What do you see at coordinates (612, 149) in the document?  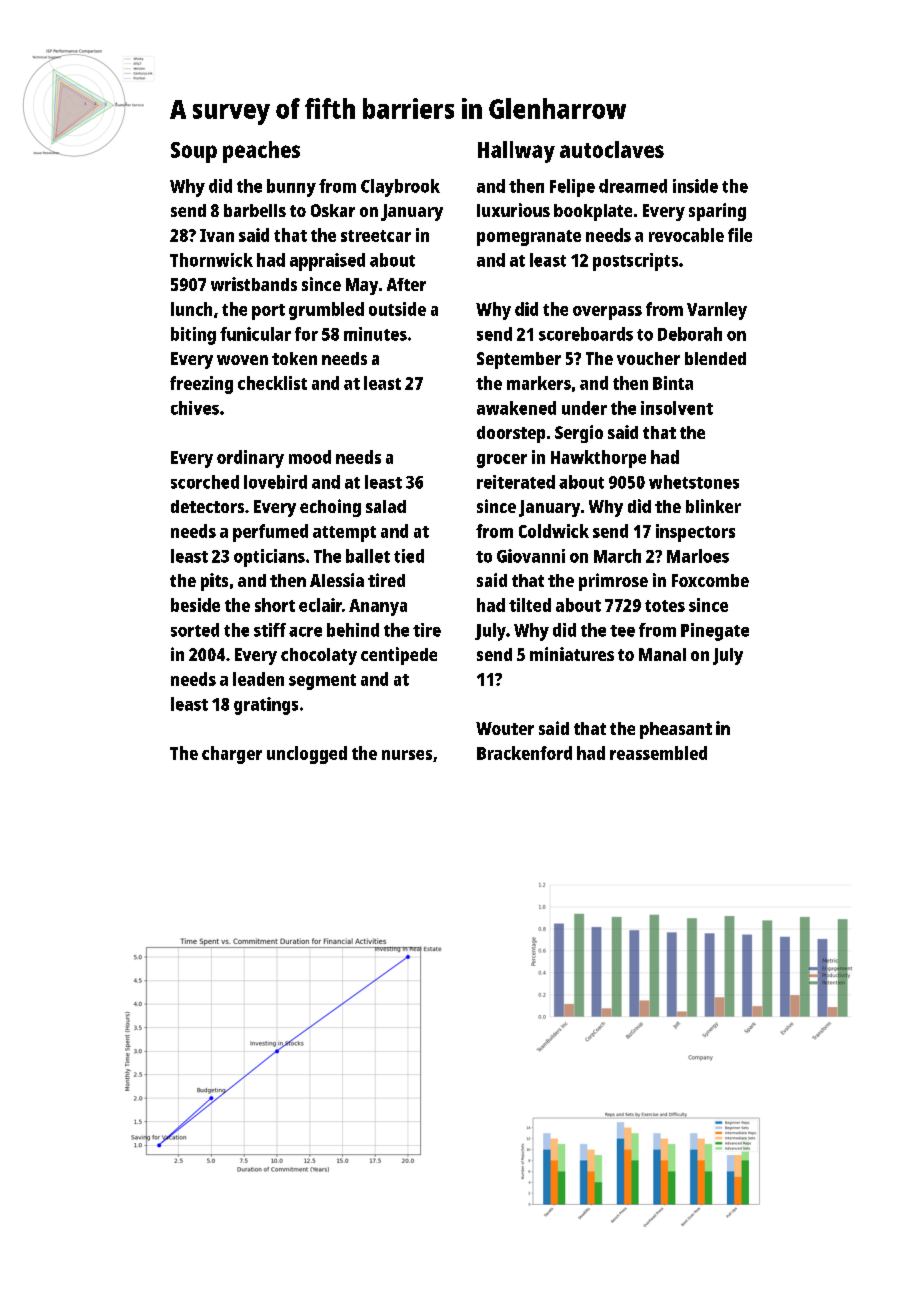 I see `autoclaves` at bounding box center [612, 149].
